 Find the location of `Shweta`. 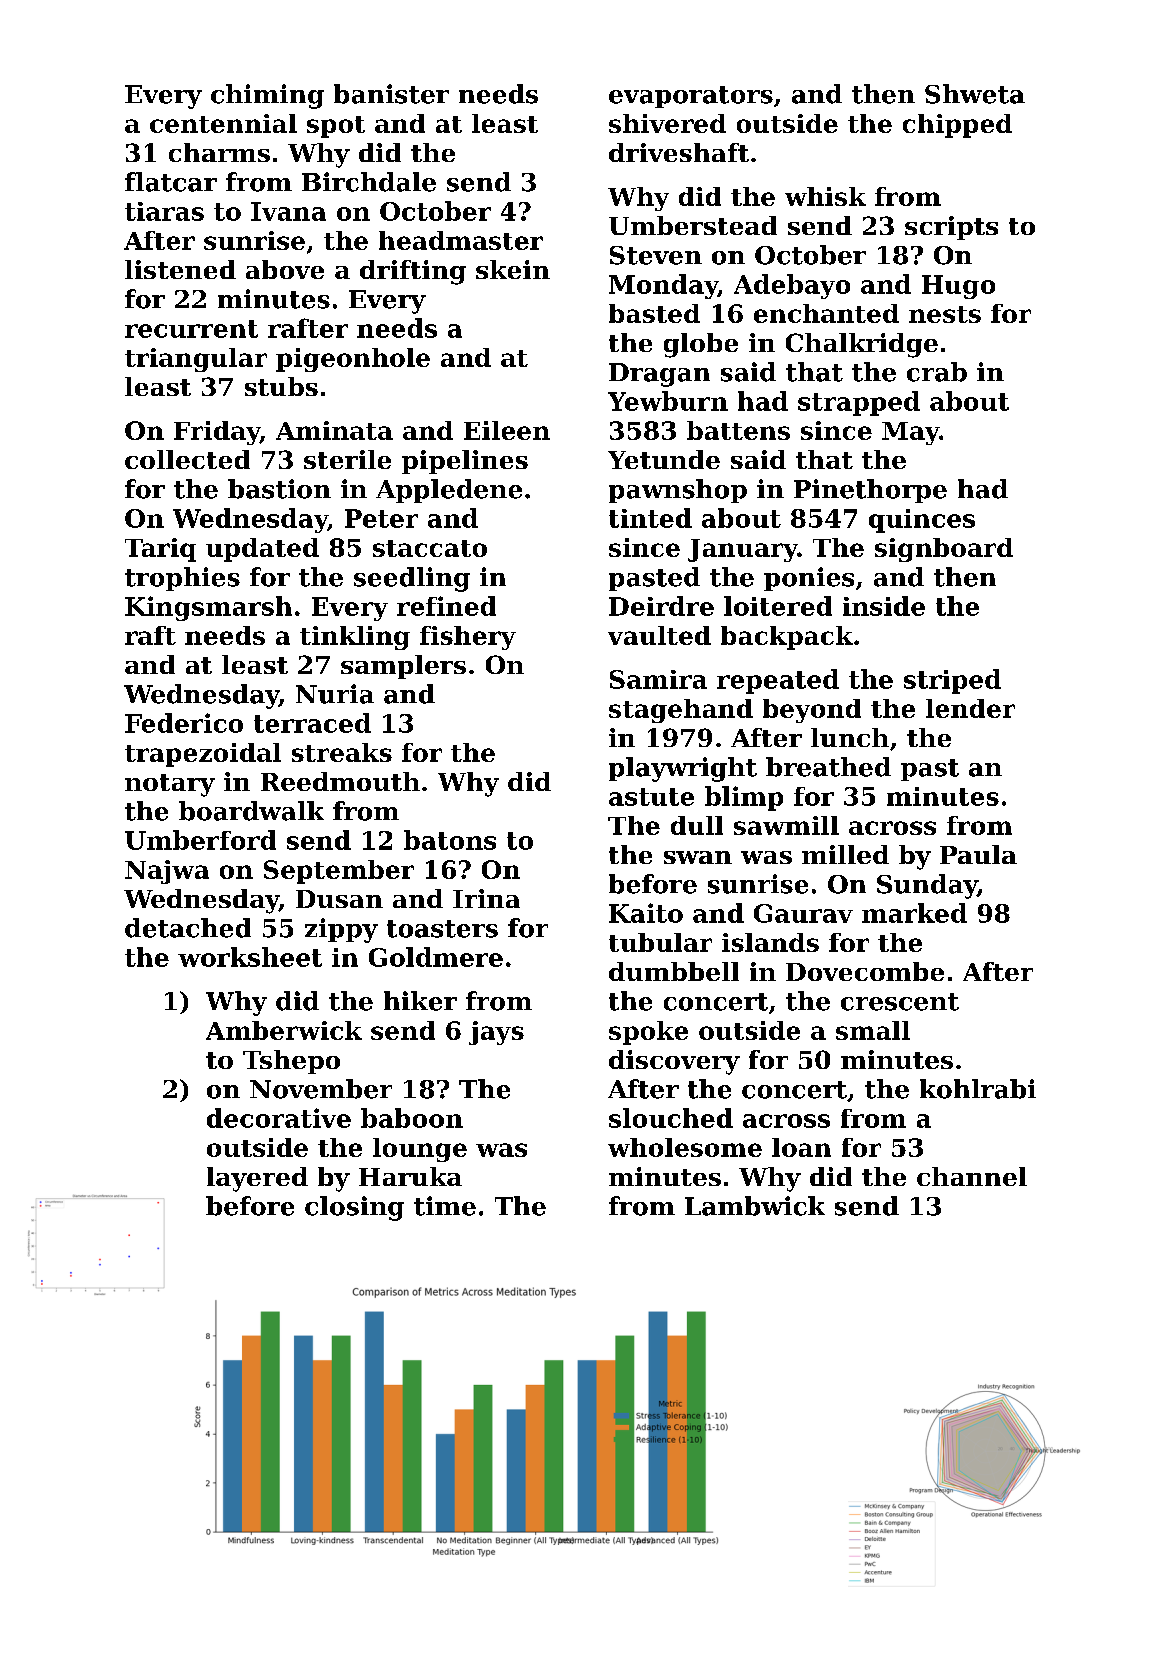

Shweta is located at coordinates (975, 94).
